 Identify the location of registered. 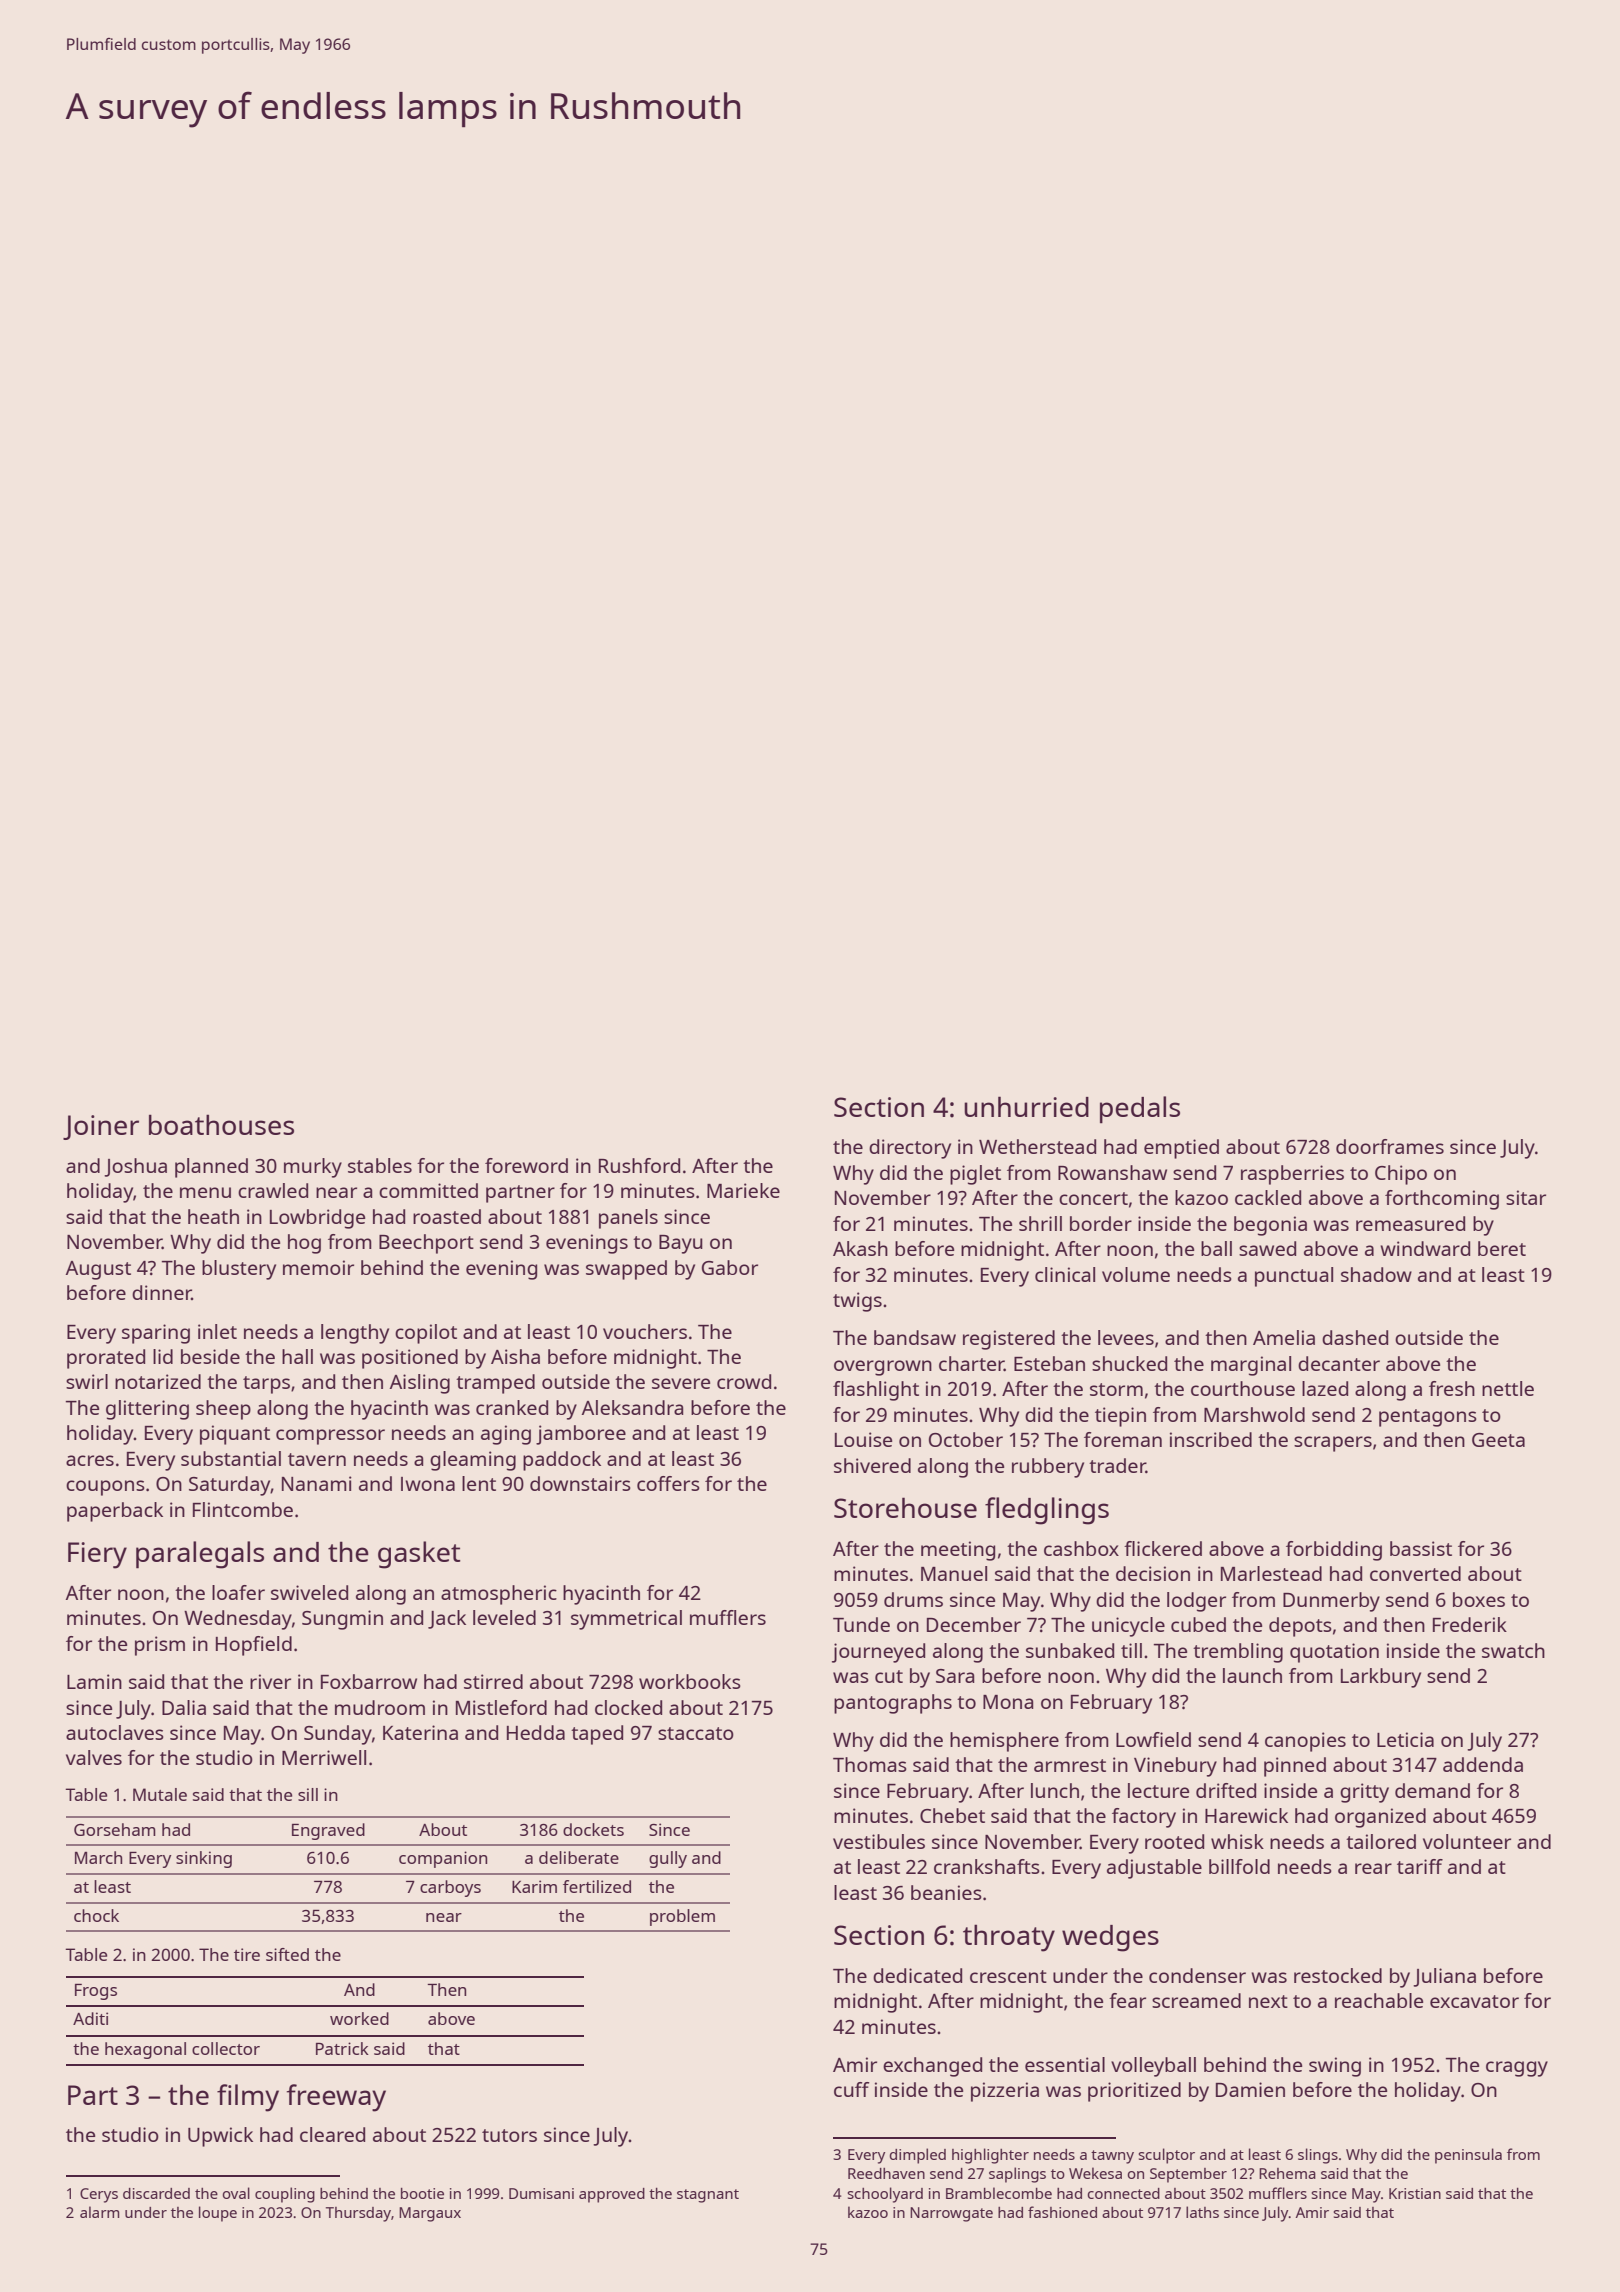
(1009, 1340).
